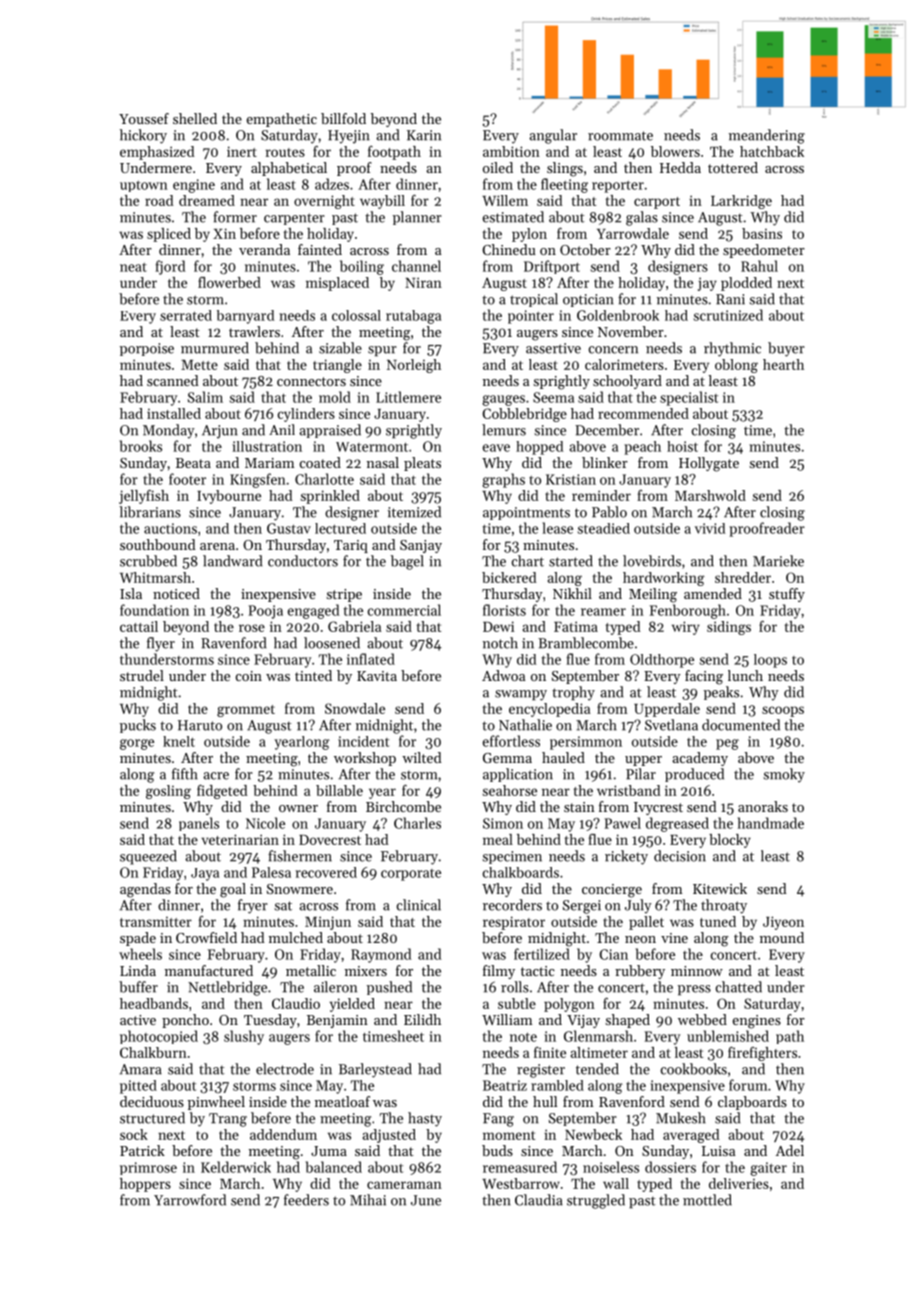 The image size is (924, 1308). Describe the element at coordinates (382, 351) in the screenshot. I see `spur` at that location.
